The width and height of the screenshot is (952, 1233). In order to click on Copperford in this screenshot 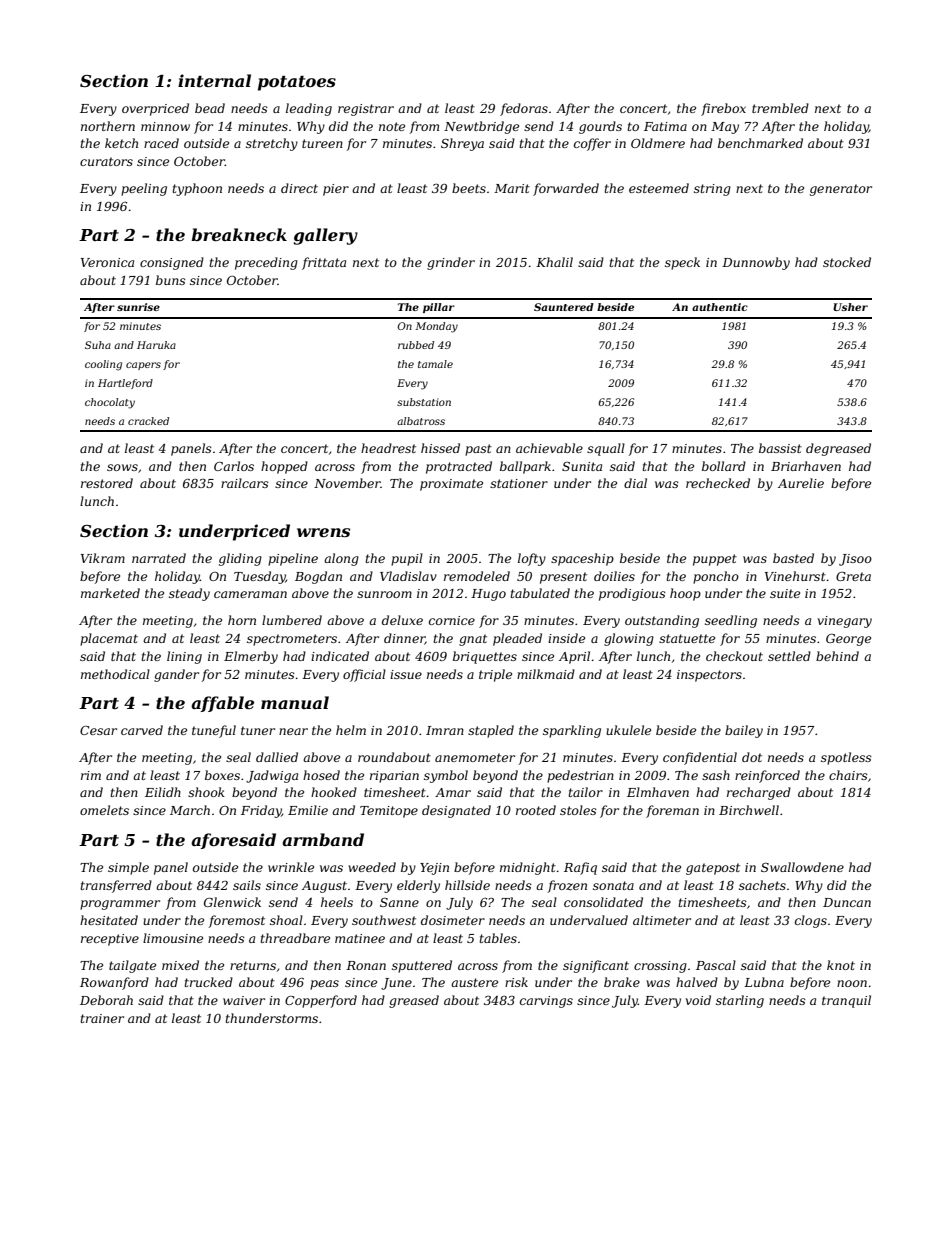, I will do `click(321, 1001)`.
